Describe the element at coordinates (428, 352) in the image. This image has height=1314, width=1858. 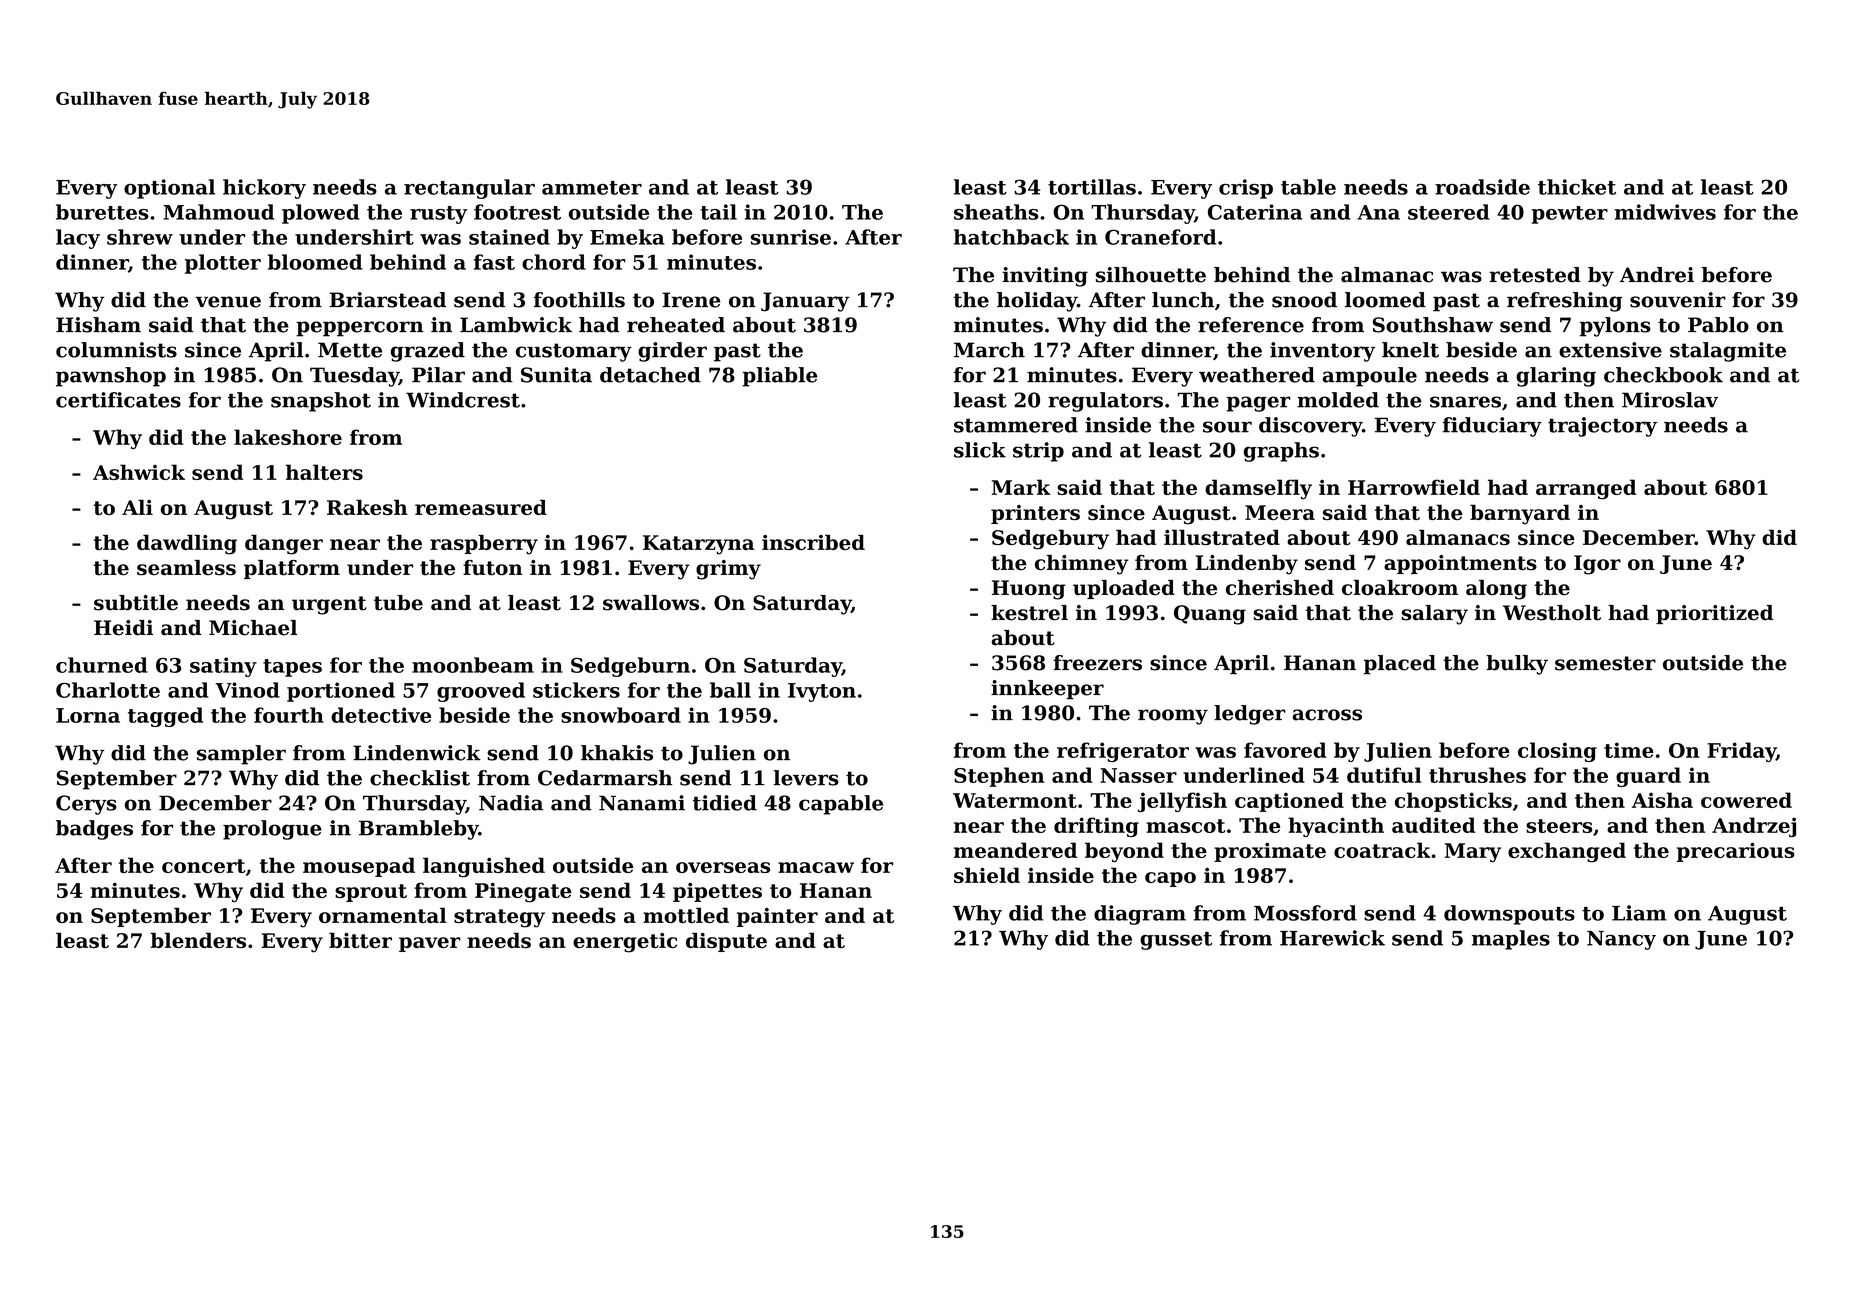
I see `grazed` at that location.
